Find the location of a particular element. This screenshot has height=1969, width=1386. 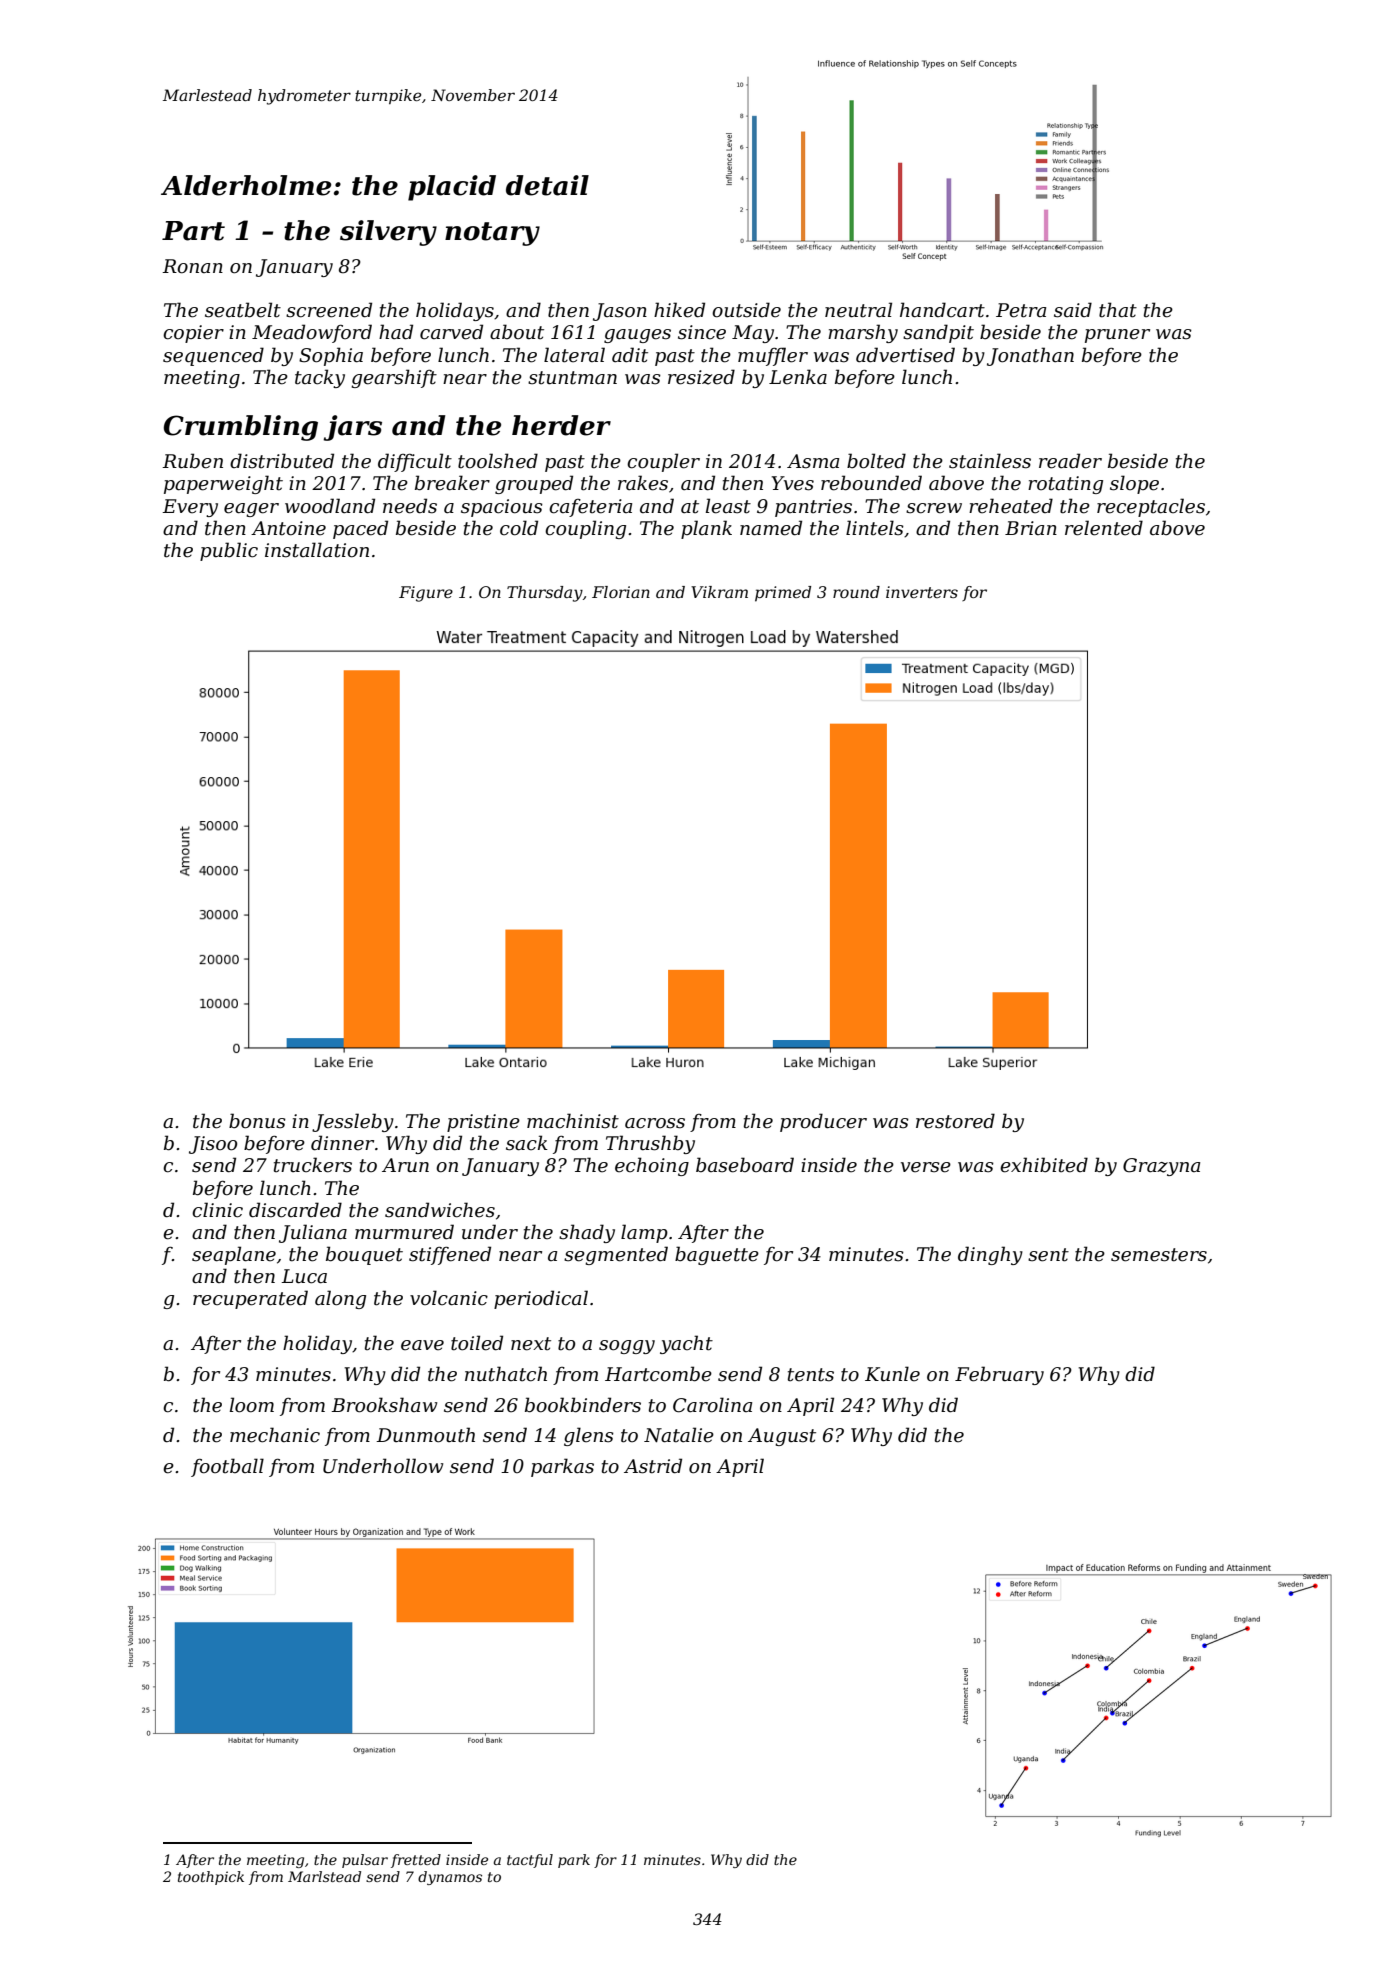

exhibited is located at coordinates (1044, 1165).
